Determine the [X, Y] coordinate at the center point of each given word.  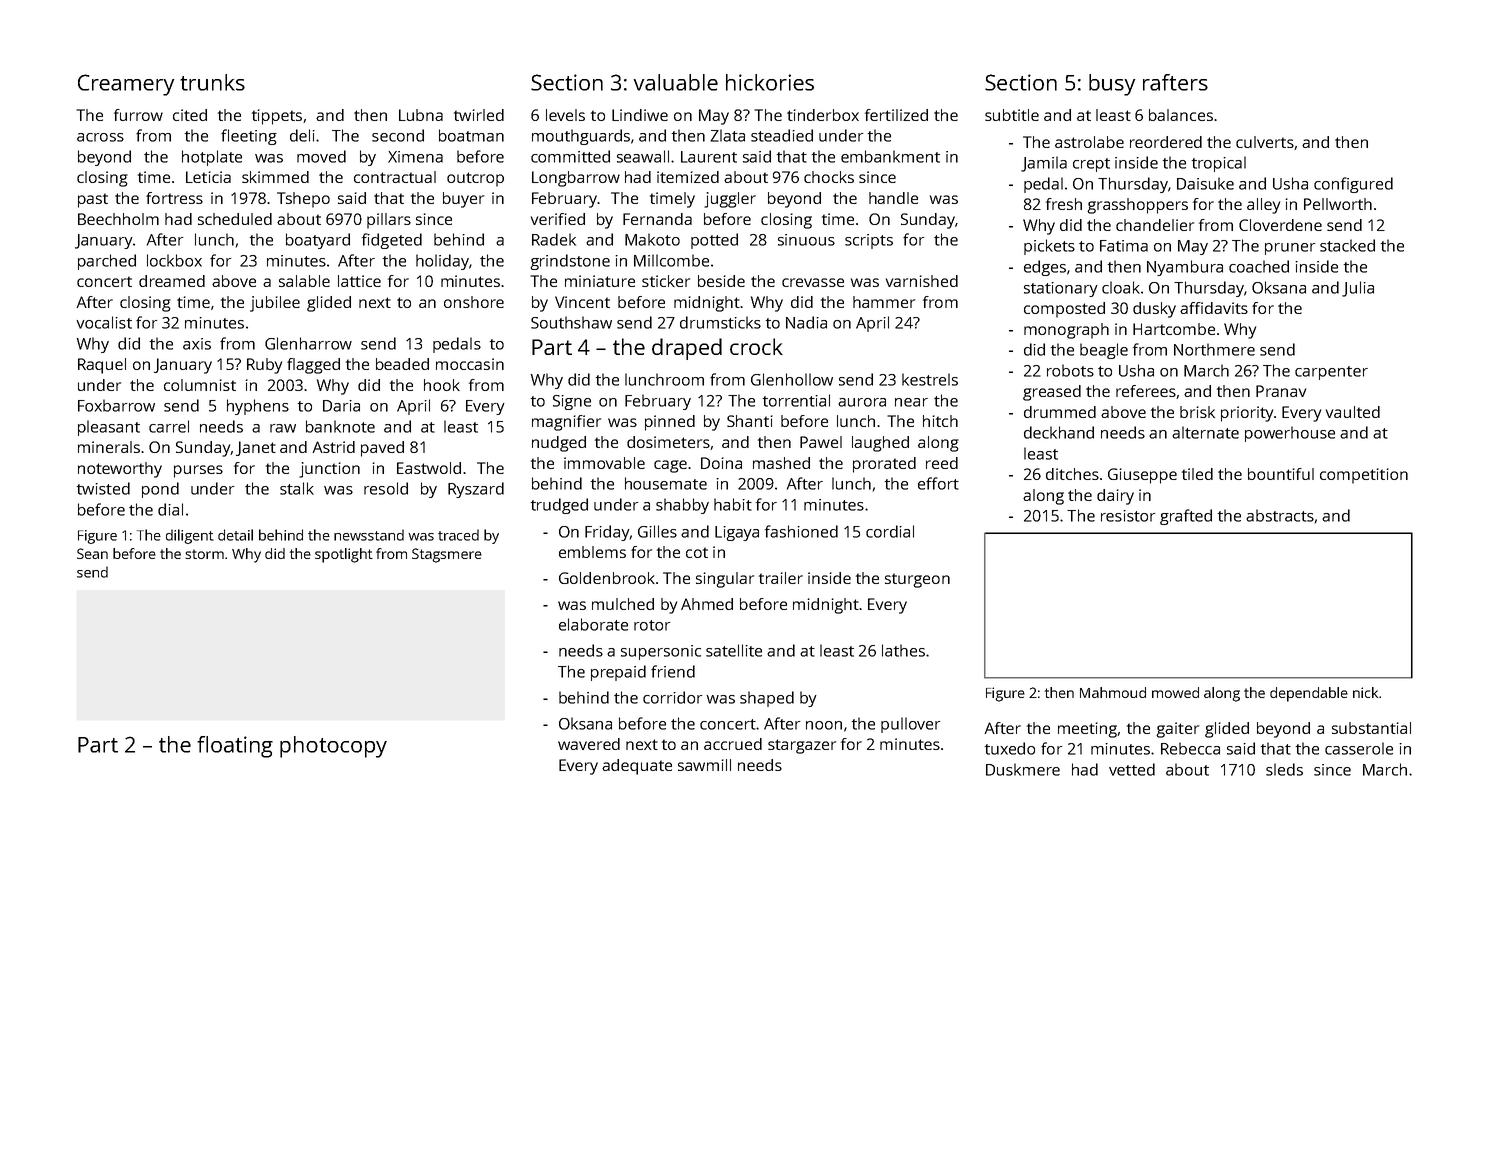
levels [565, 115]
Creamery [126, 85]
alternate [1205, 432]
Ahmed [707, 604]
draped [687, 349]
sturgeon [917, 580]
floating [235, 747]
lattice [359, 281]
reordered [1166, 142]
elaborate [593, 624]
